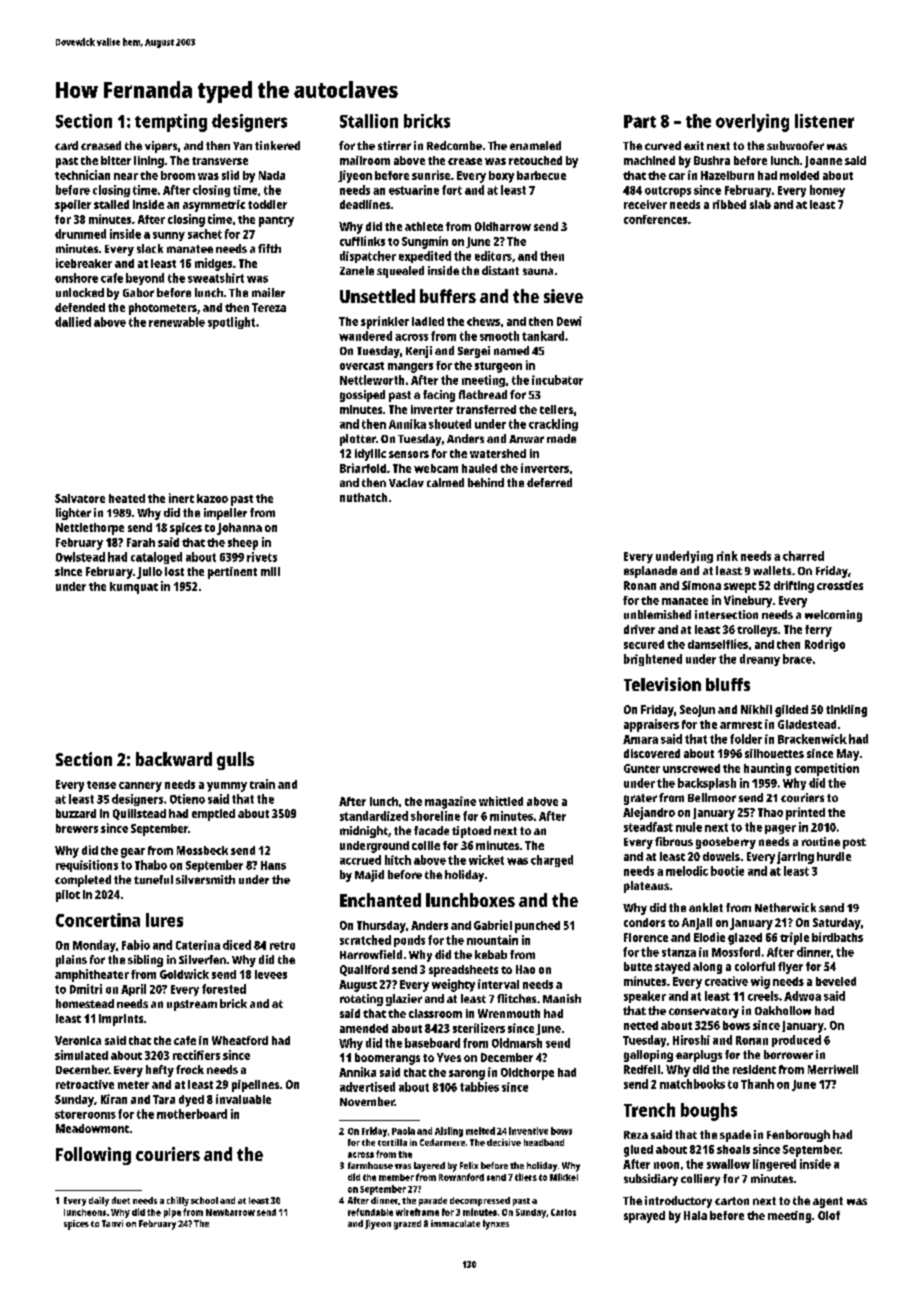 This image has height=1308, width=924. I want to click on punched, so click(537, 927).
